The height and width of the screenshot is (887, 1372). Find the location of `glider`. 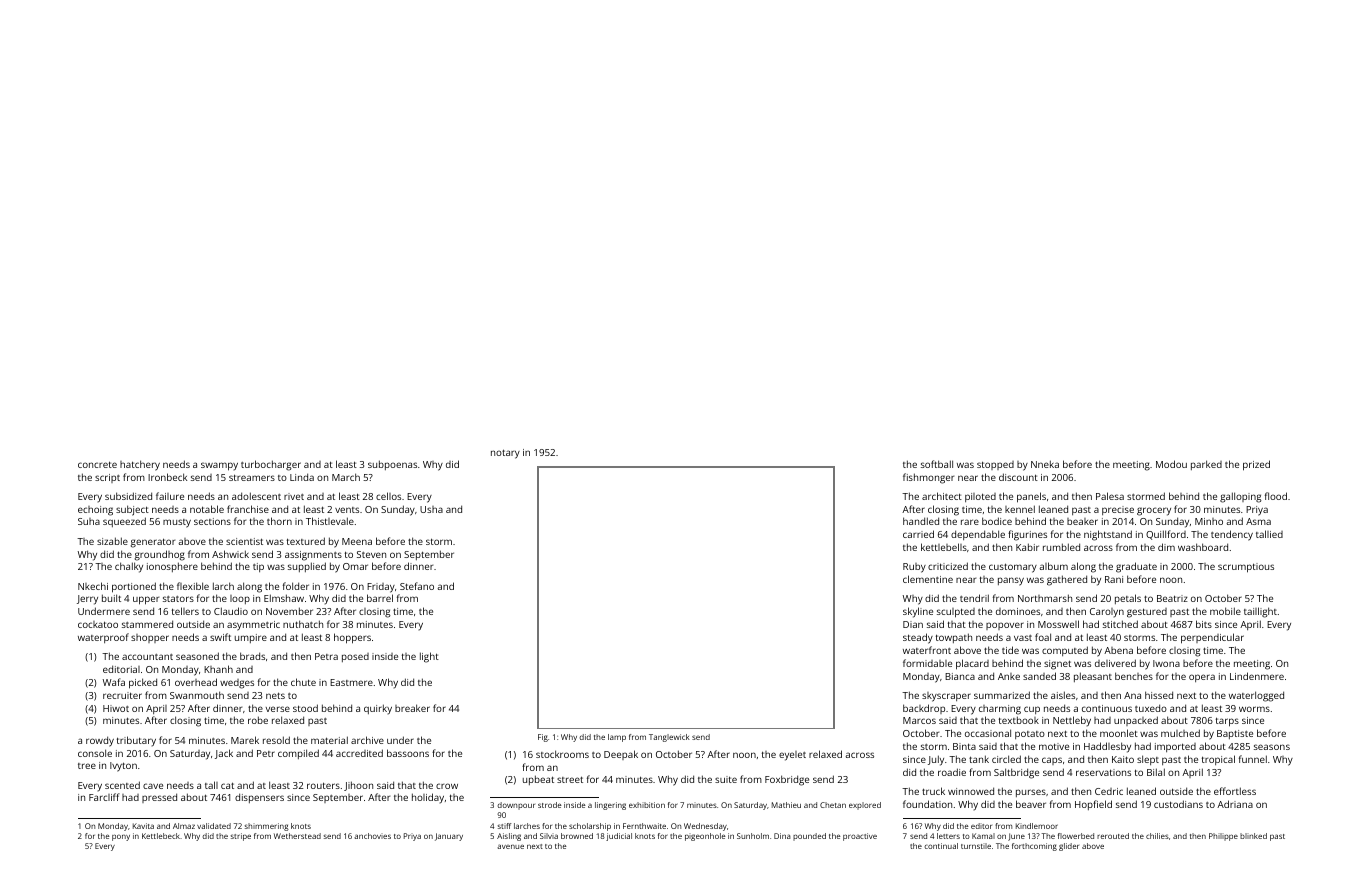

glider is located at coordinates (1069, 847).
